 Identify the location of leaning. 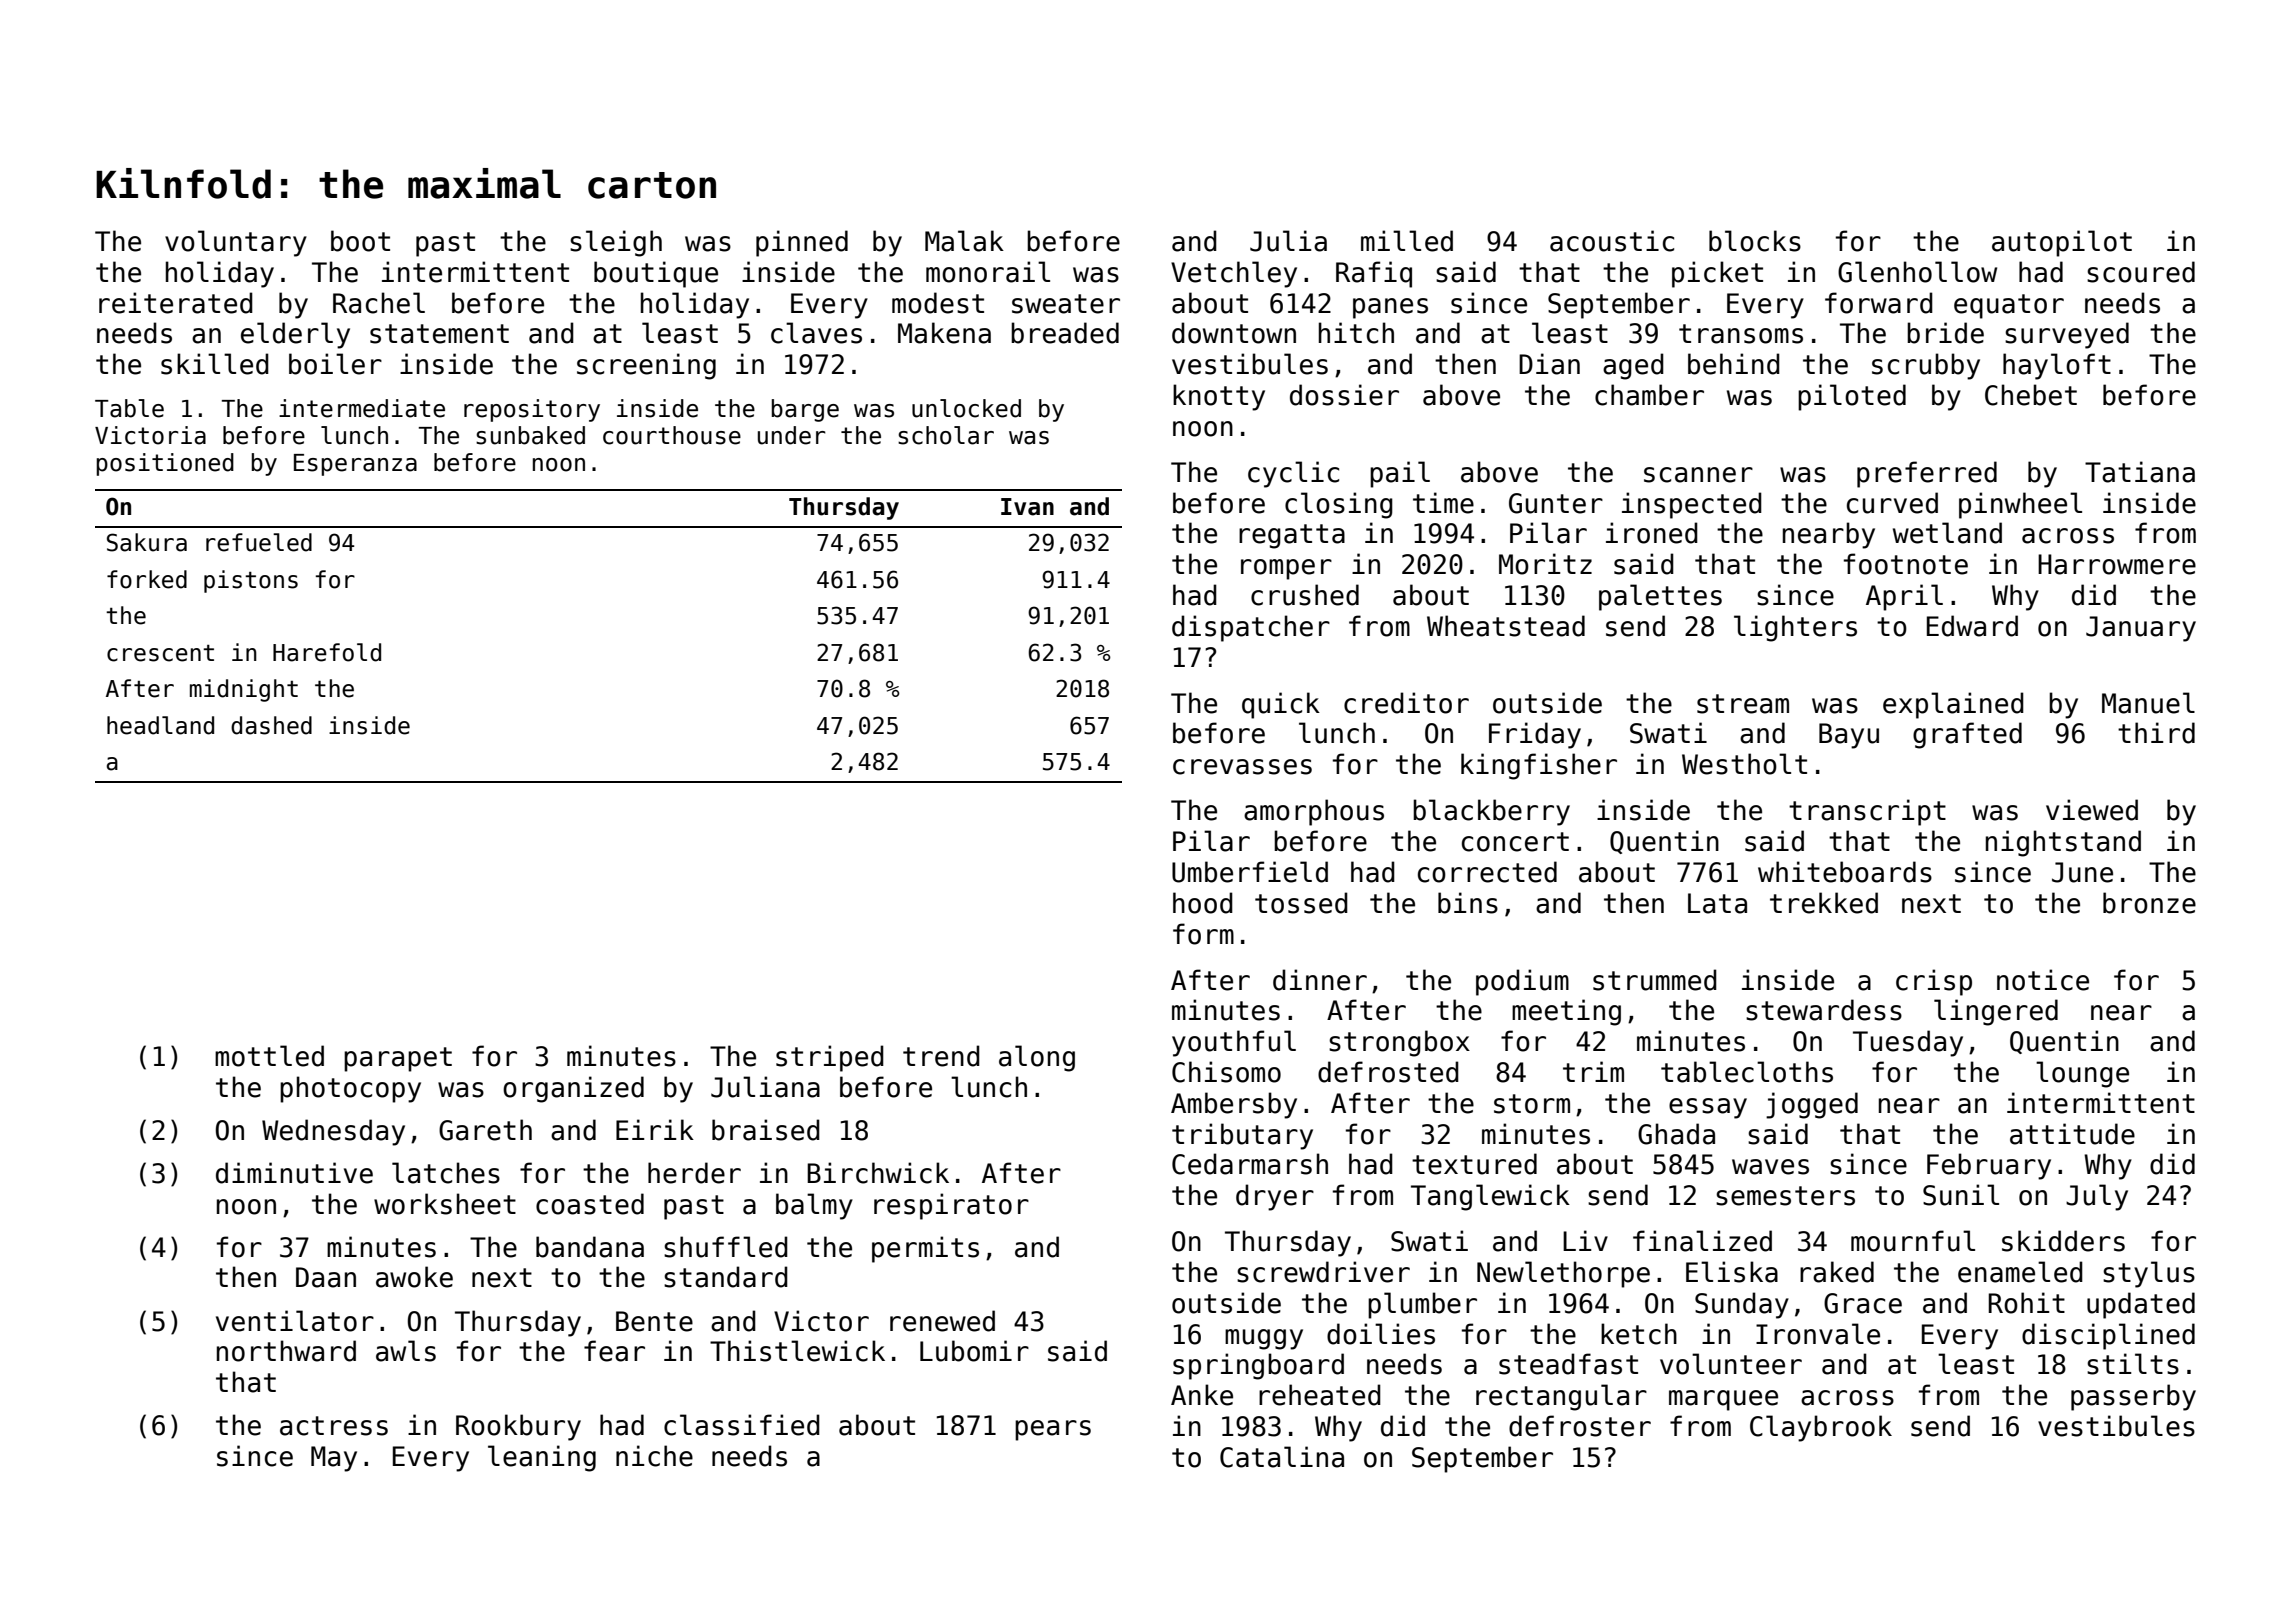
(542, 1458).
